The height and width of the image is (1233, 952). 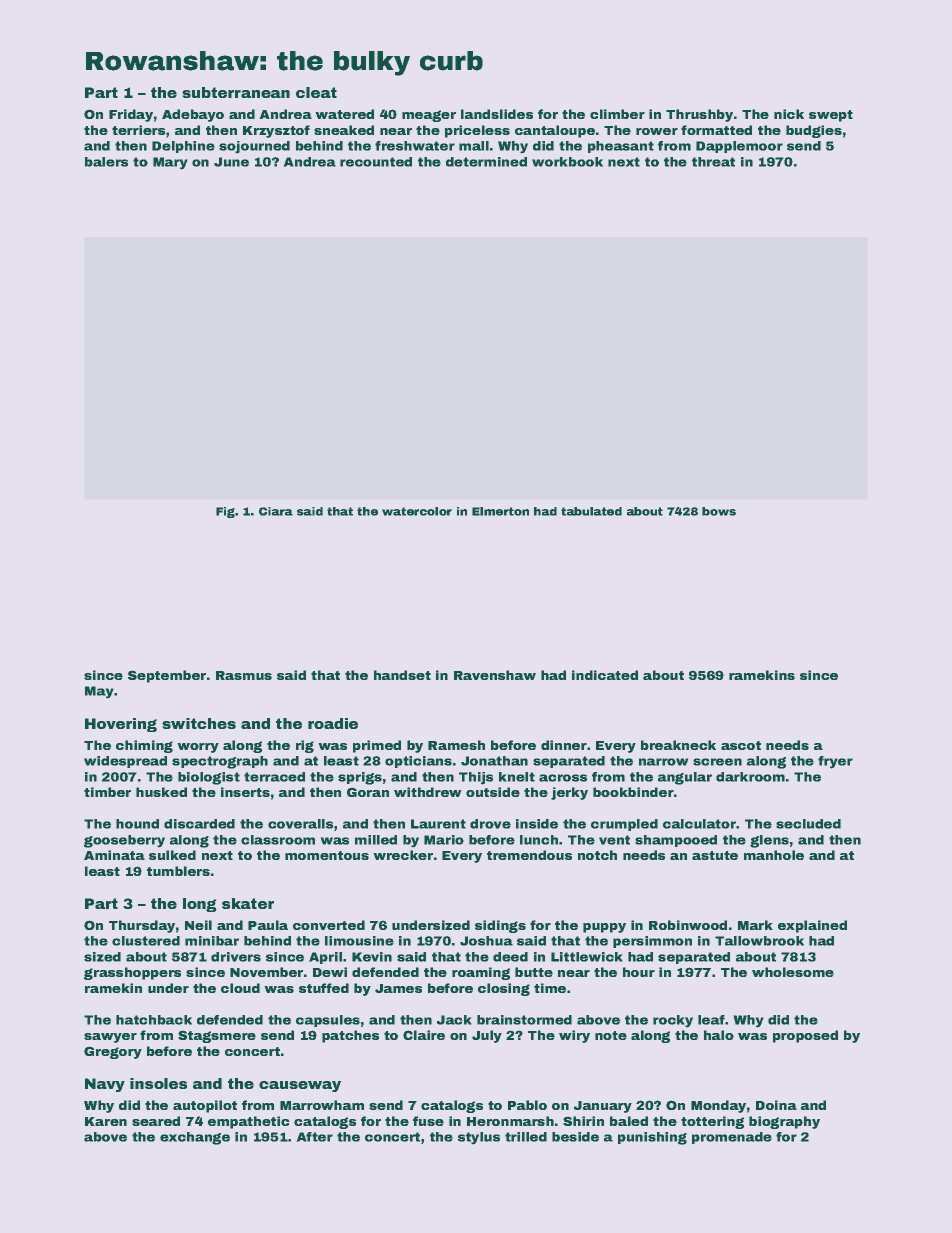 What do you see at coordinates (741, 745) in the image?
I see `ascot` at bounding box center [741, 745].
